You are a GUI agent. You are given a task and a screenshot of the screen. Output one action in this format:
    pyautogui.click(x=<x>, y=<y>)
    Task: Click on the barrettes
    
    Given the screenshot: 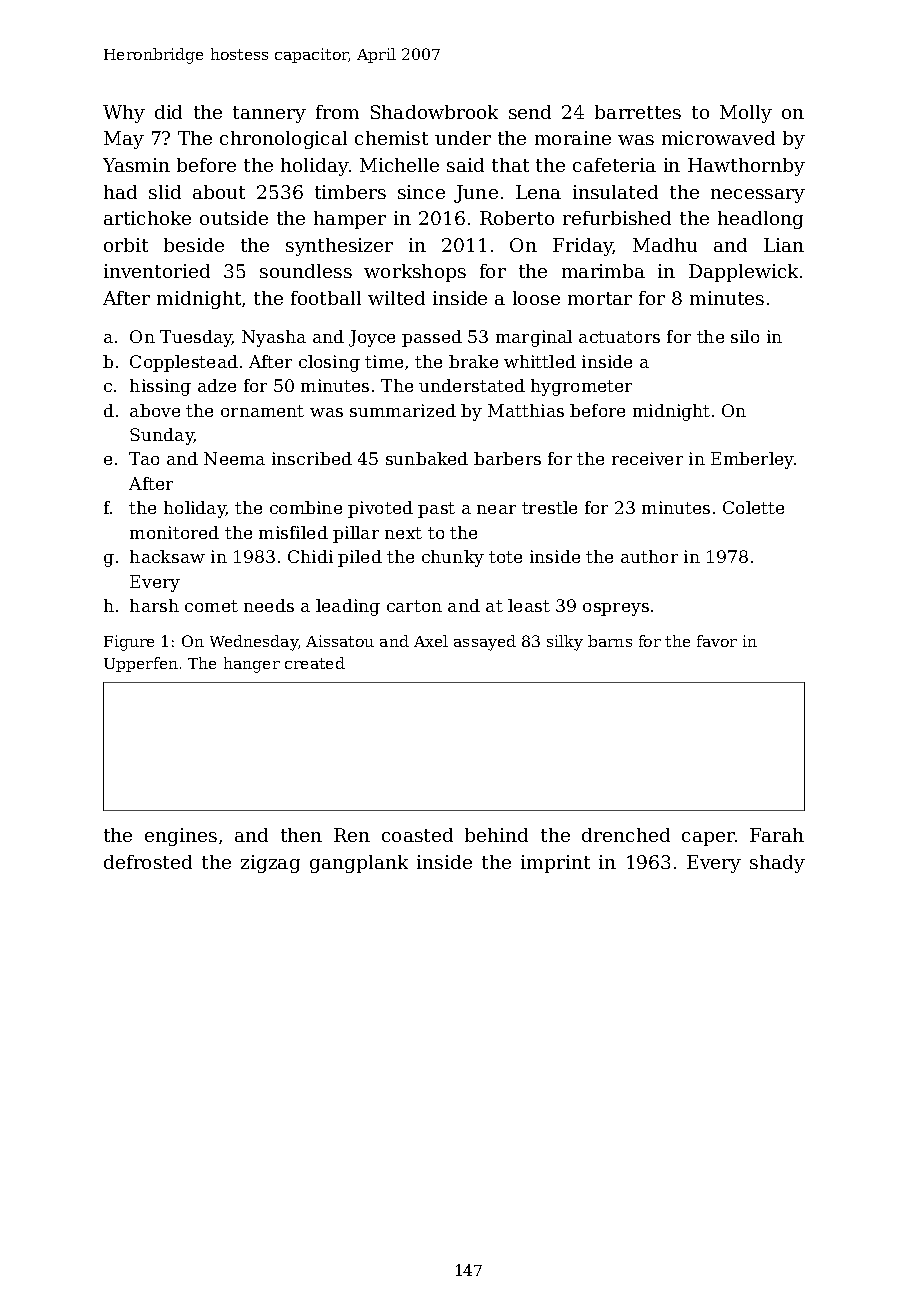 What is the action you would take?
    pyautogui.click(x=638, y=112)
